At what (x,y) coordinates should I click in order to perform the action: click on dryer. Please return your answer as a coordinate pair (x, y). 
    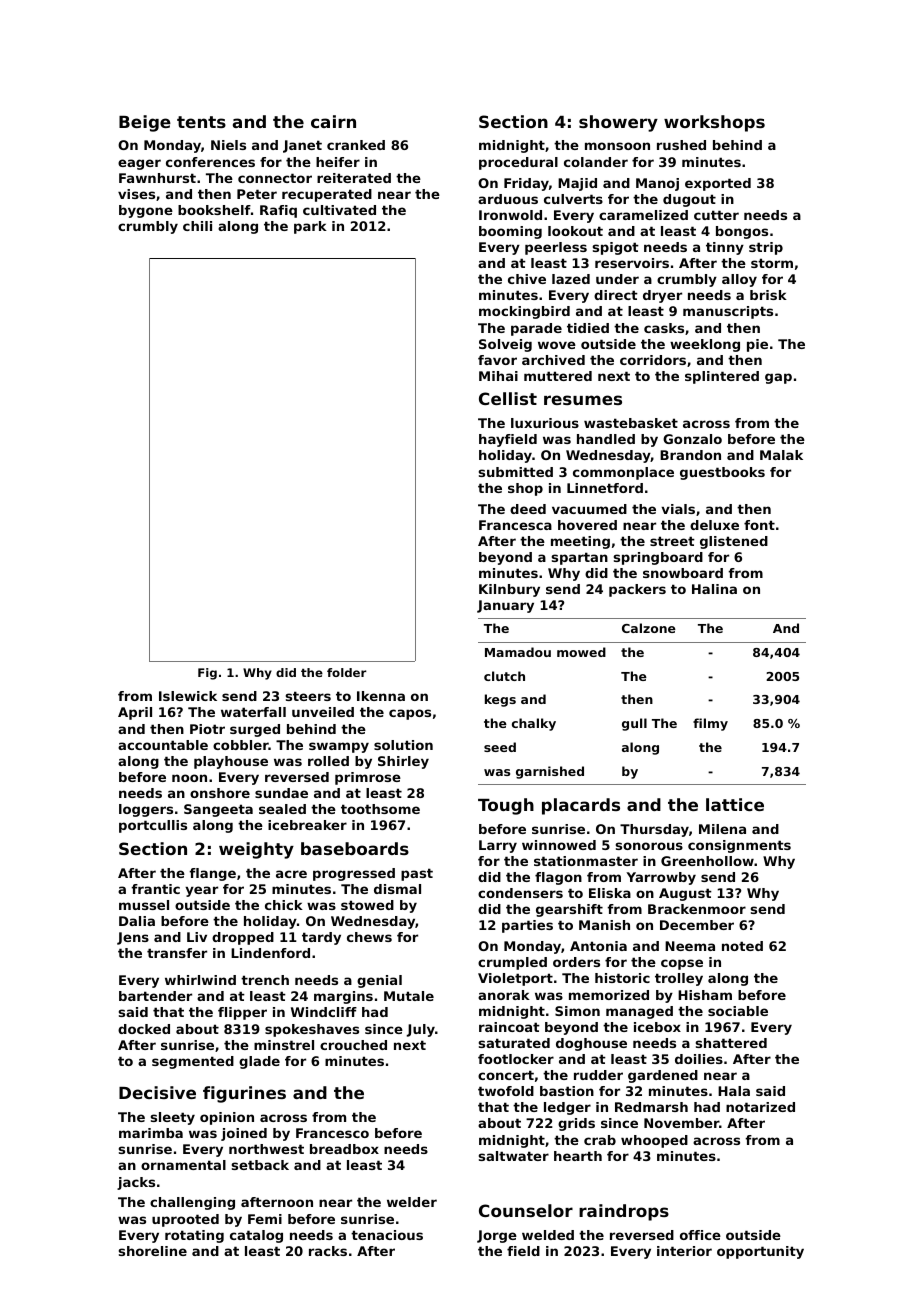
    Looking at the image, I should click on (662, 296).
